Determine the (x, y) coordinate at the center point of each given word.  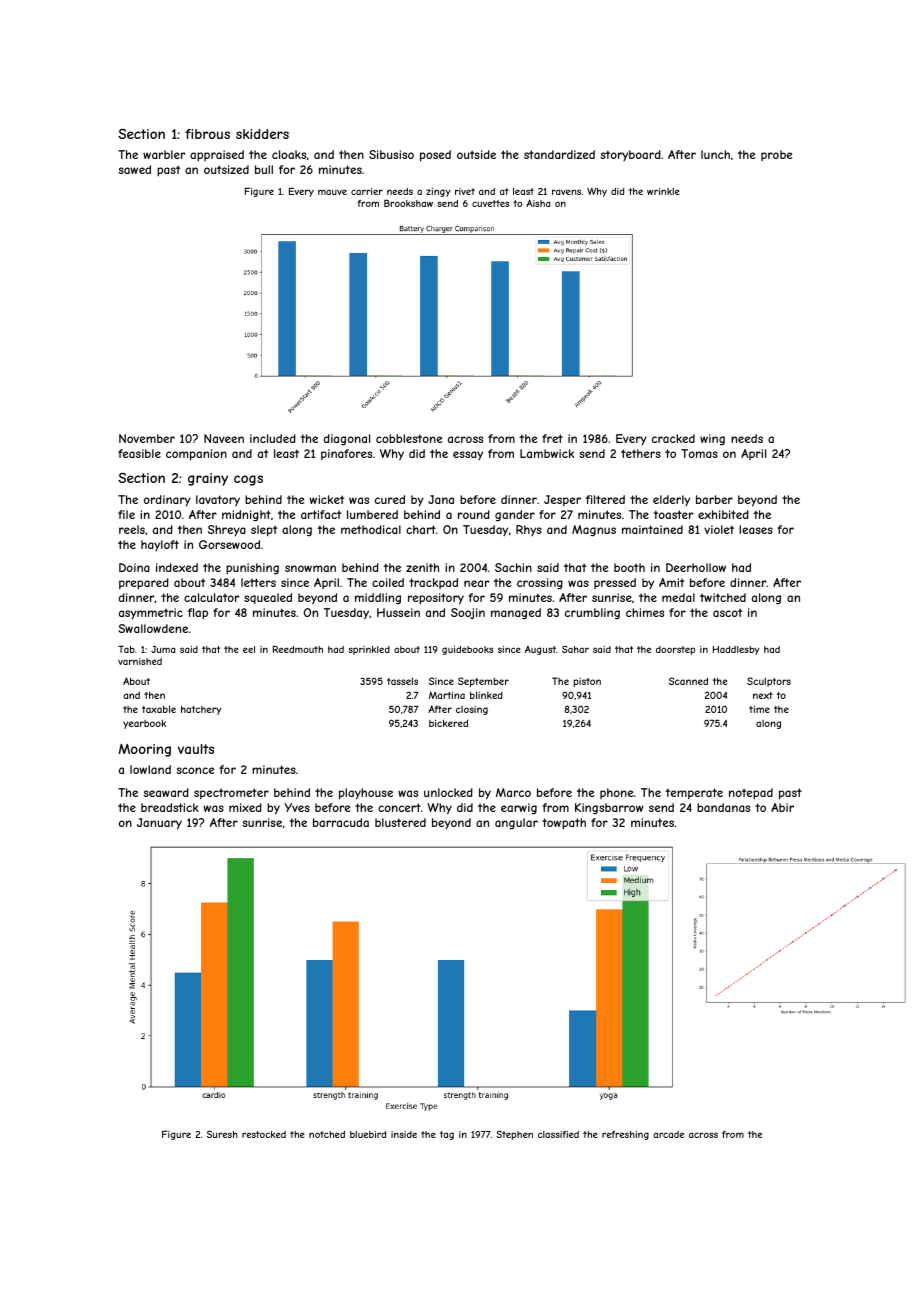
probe (776, 155)
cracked (673, 438)
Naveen (224, 438)
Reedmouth (298, 649)
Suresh (222, 1134)
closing (472, 710)
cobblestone (409, 438)
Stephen (514, 1135)
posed (435, 156)
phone (616, 793)
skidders (262, 134)
